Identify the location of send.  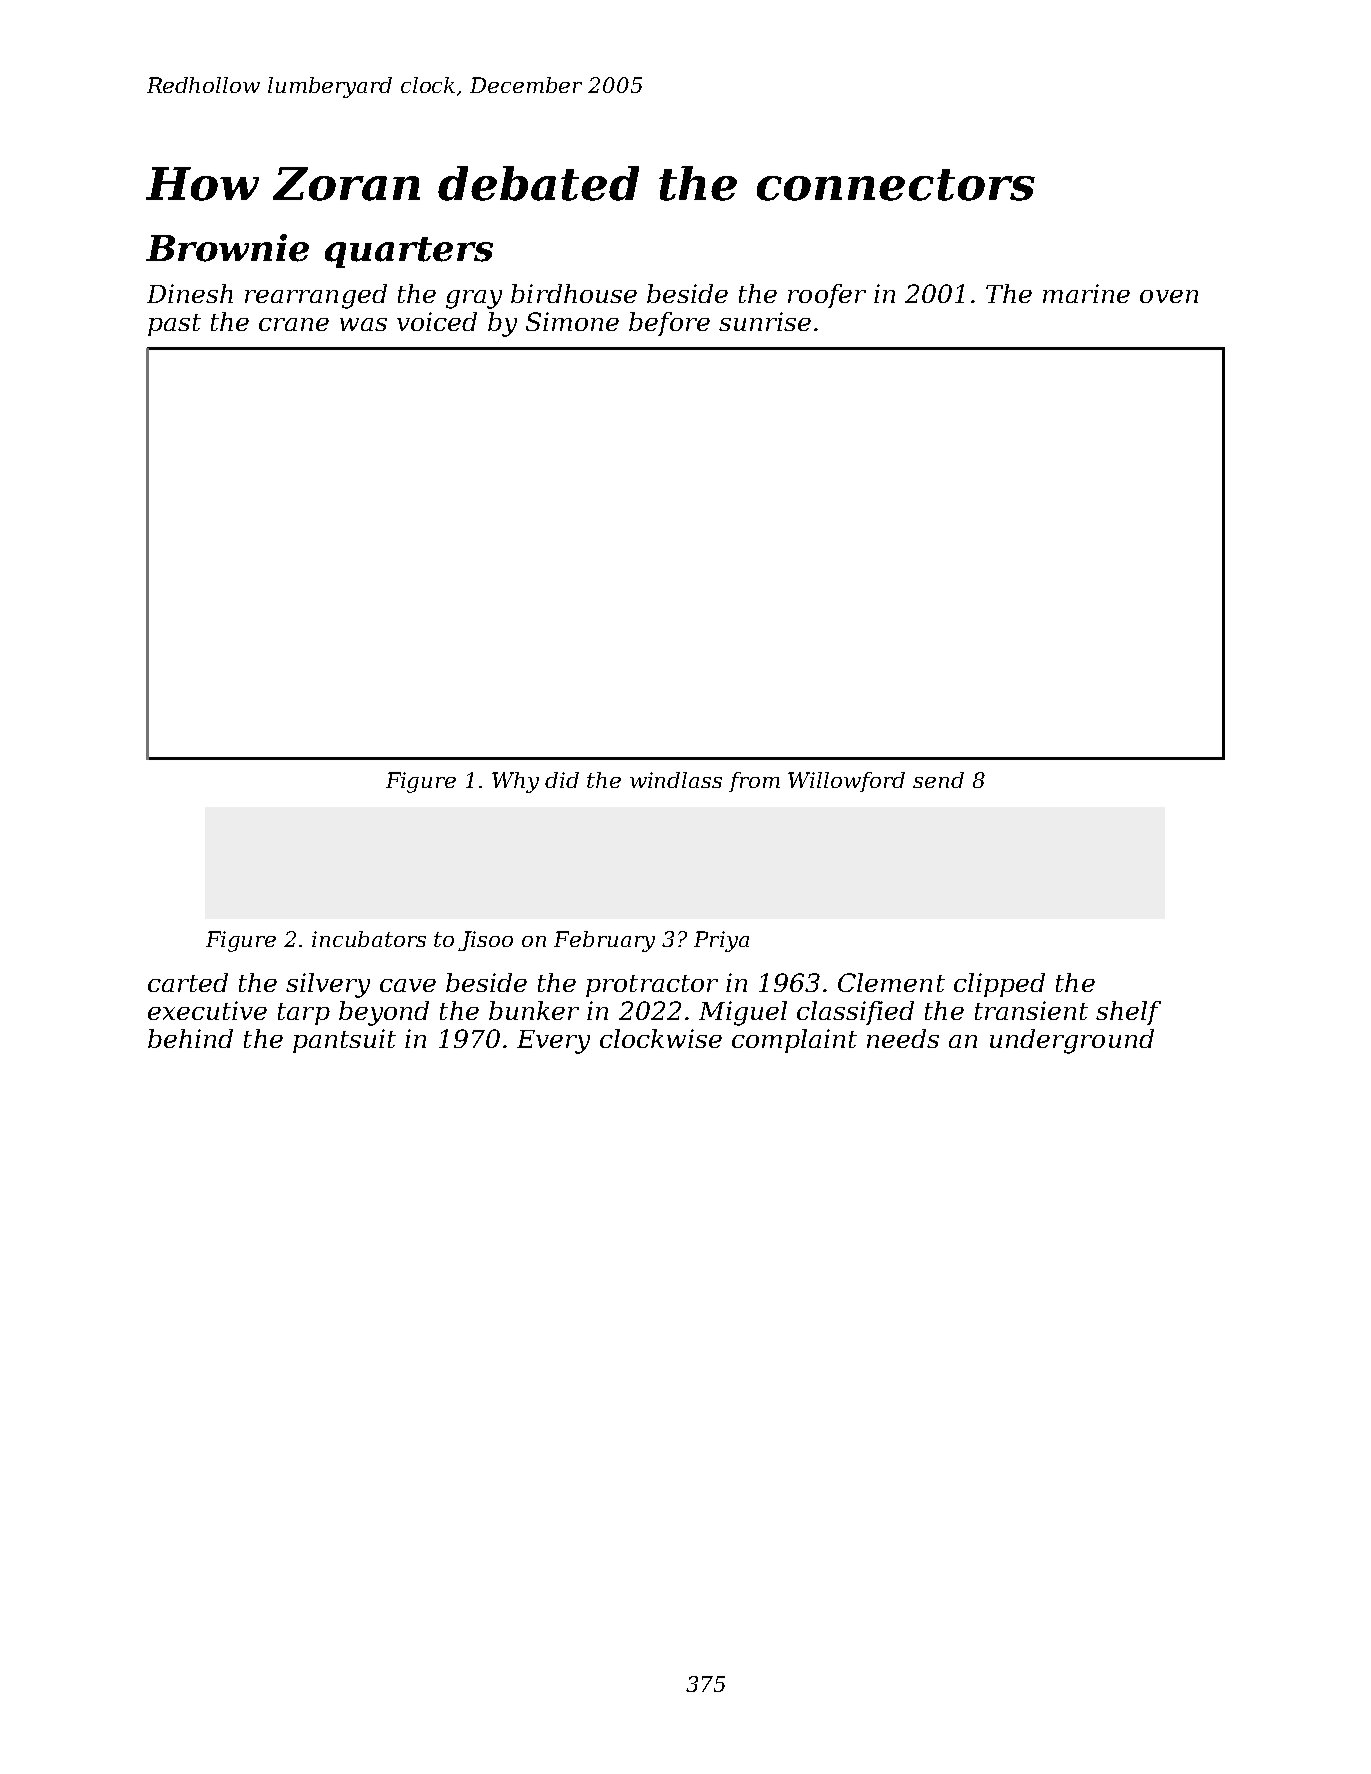
(938, 780).
